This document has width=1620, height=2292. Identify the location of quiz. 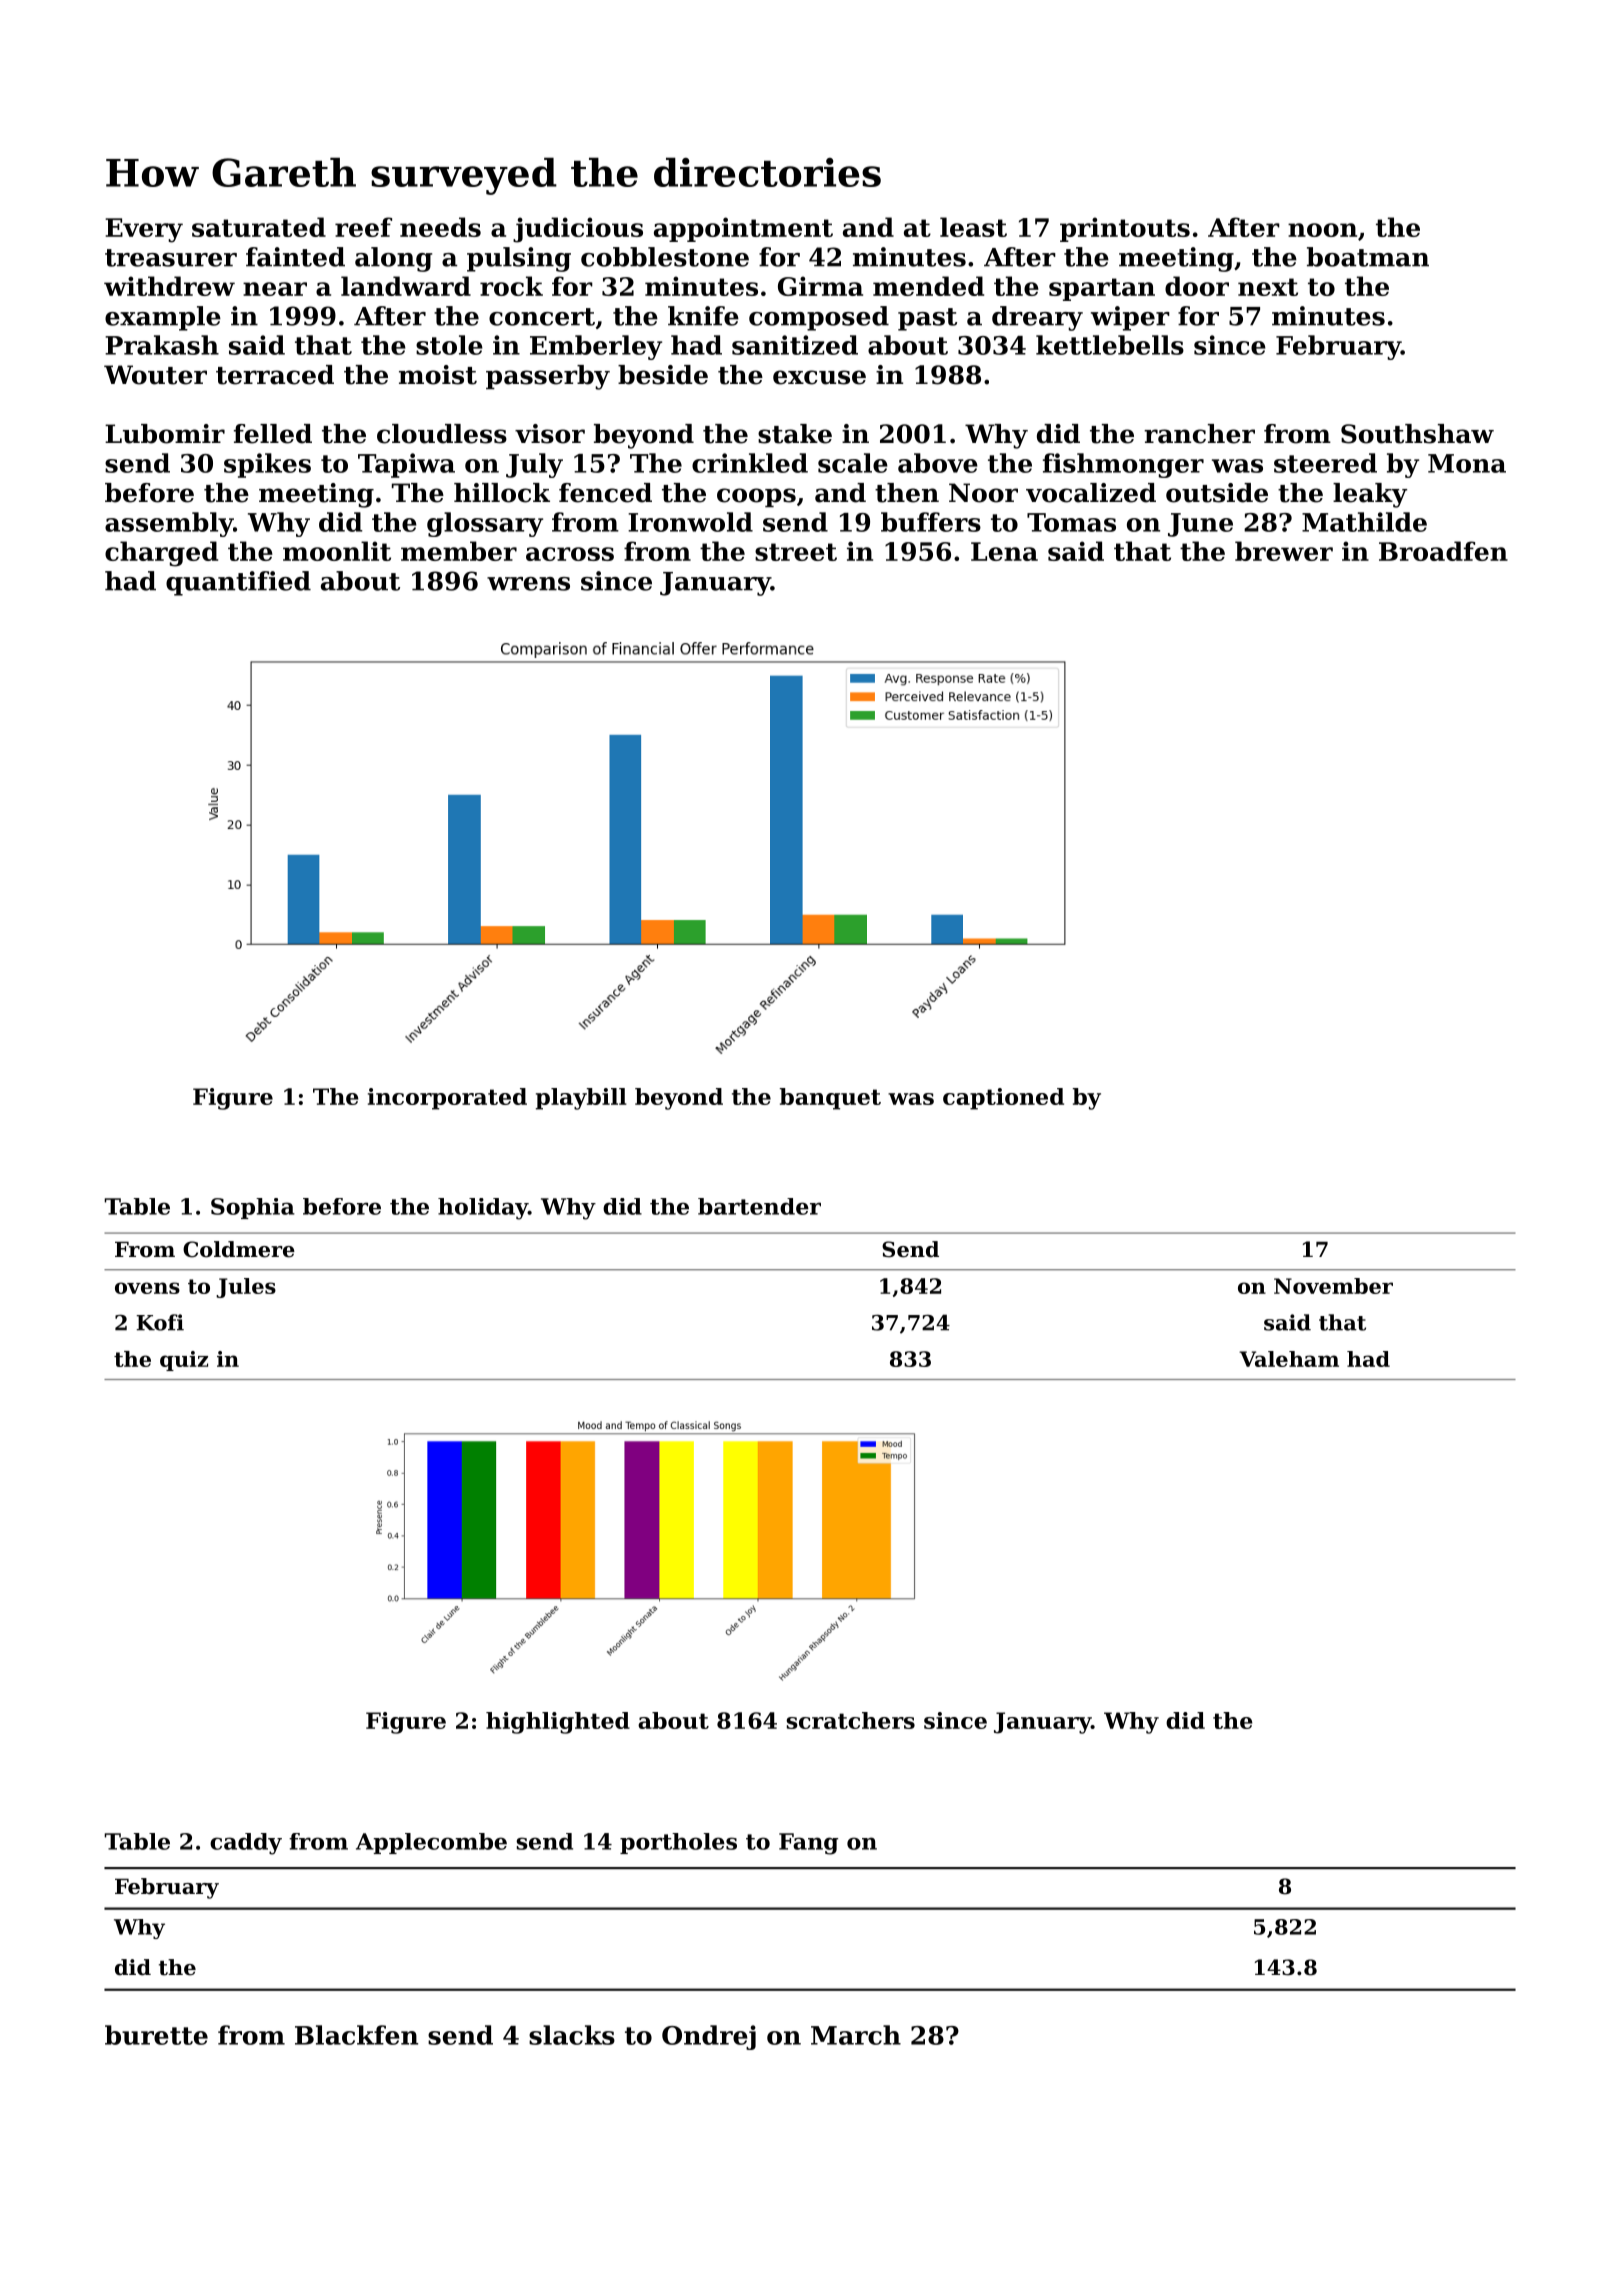
(184, 1361).
